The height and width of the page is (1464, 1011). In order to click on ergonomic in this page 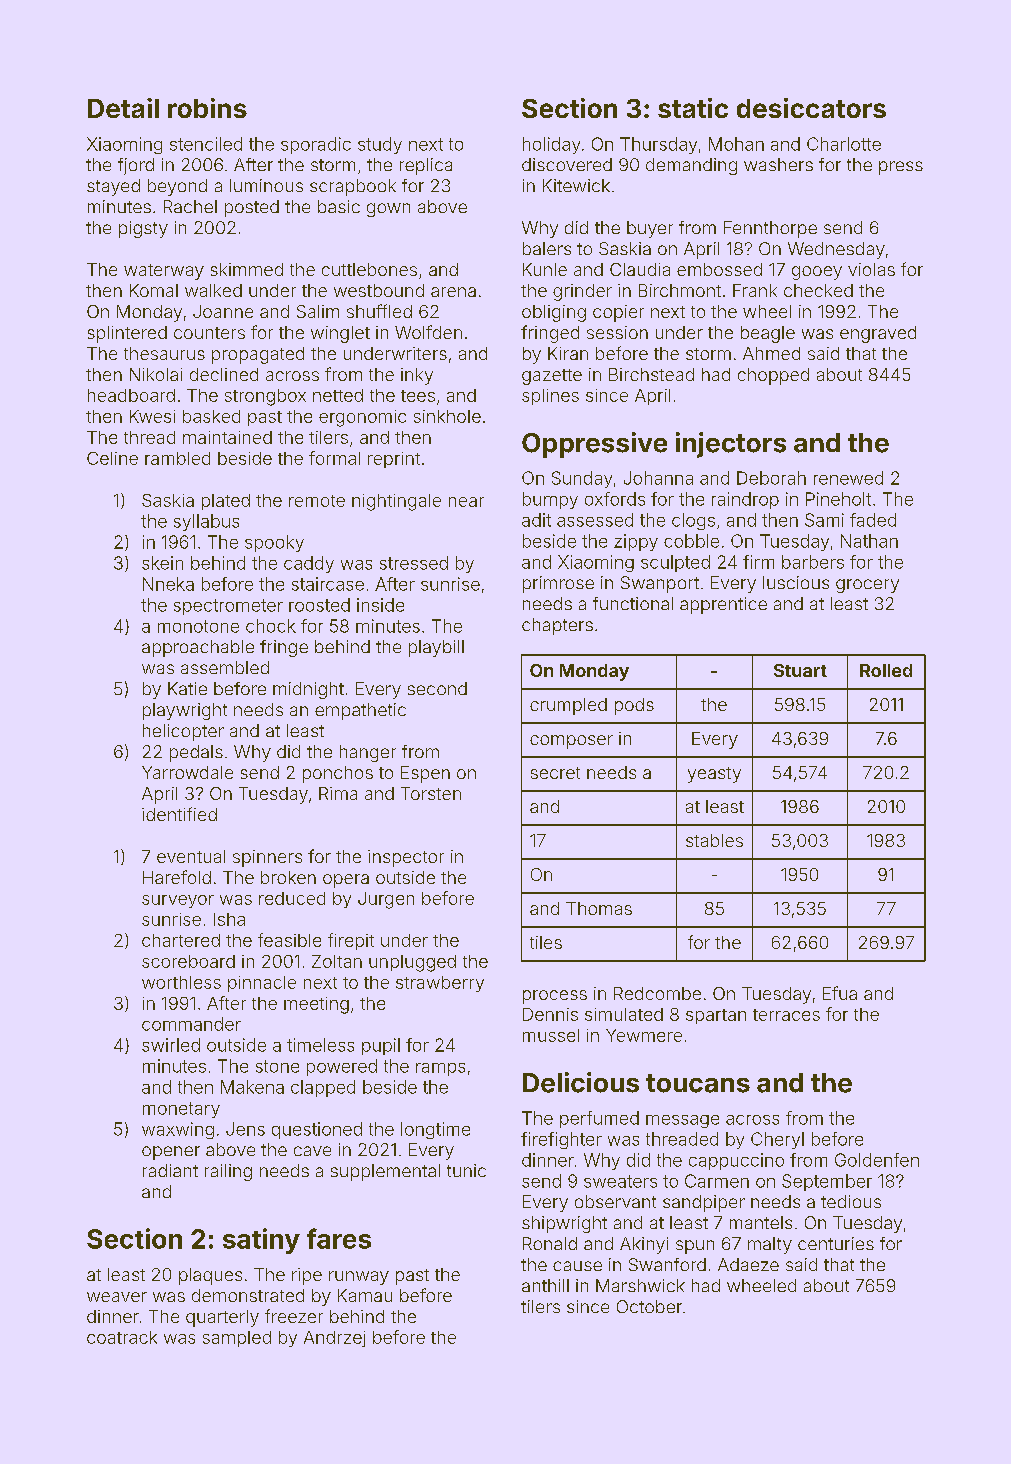, I will do `click(362, 418)`.
